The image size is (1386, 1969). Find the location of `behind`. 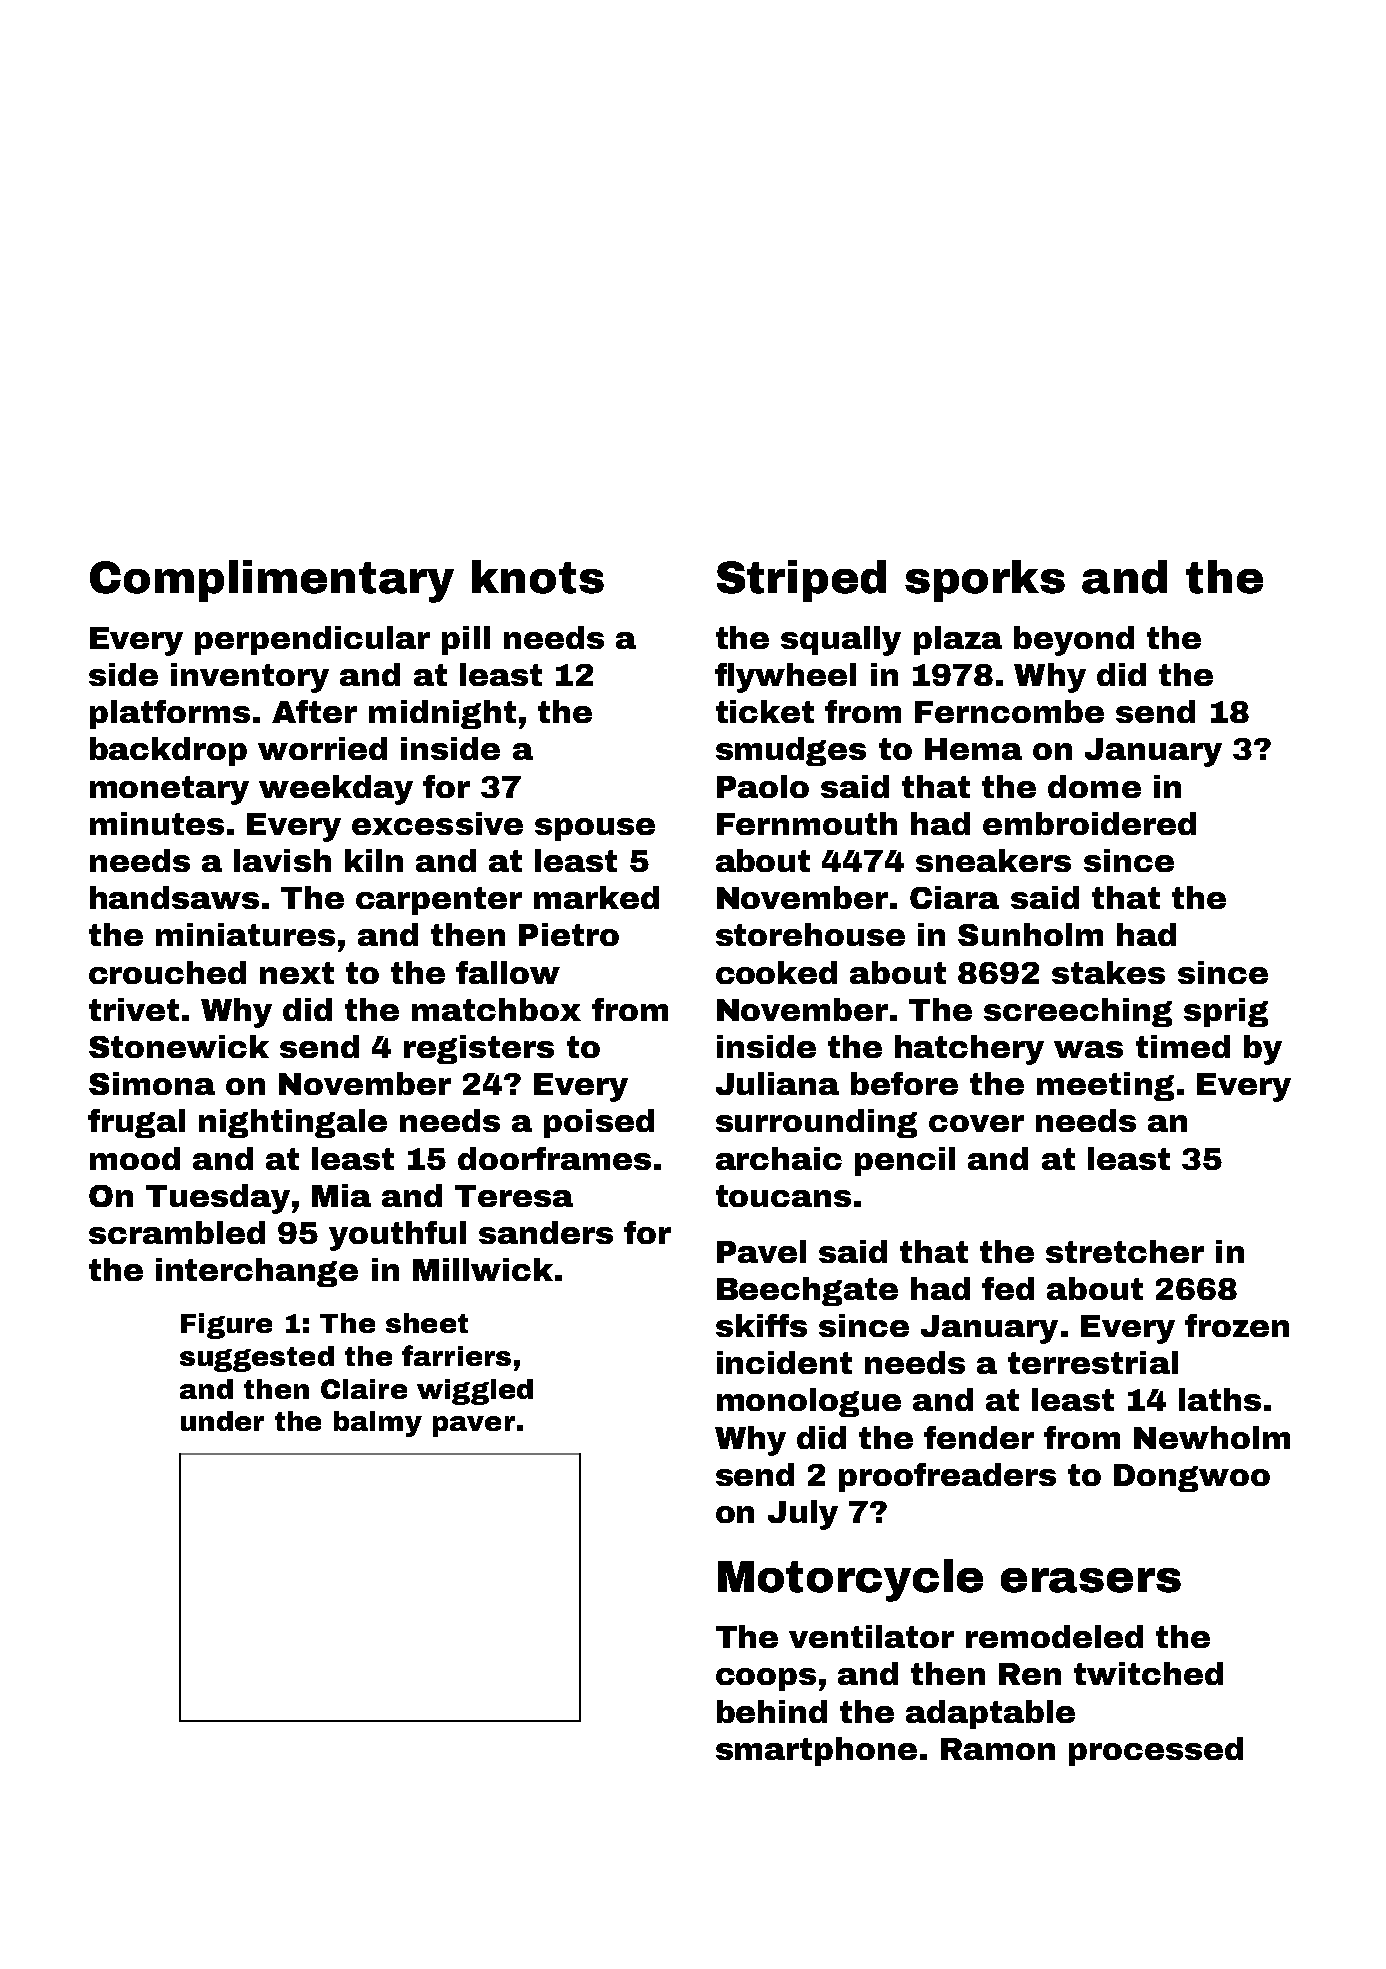

behind is located at coordinates (772, 1711).
